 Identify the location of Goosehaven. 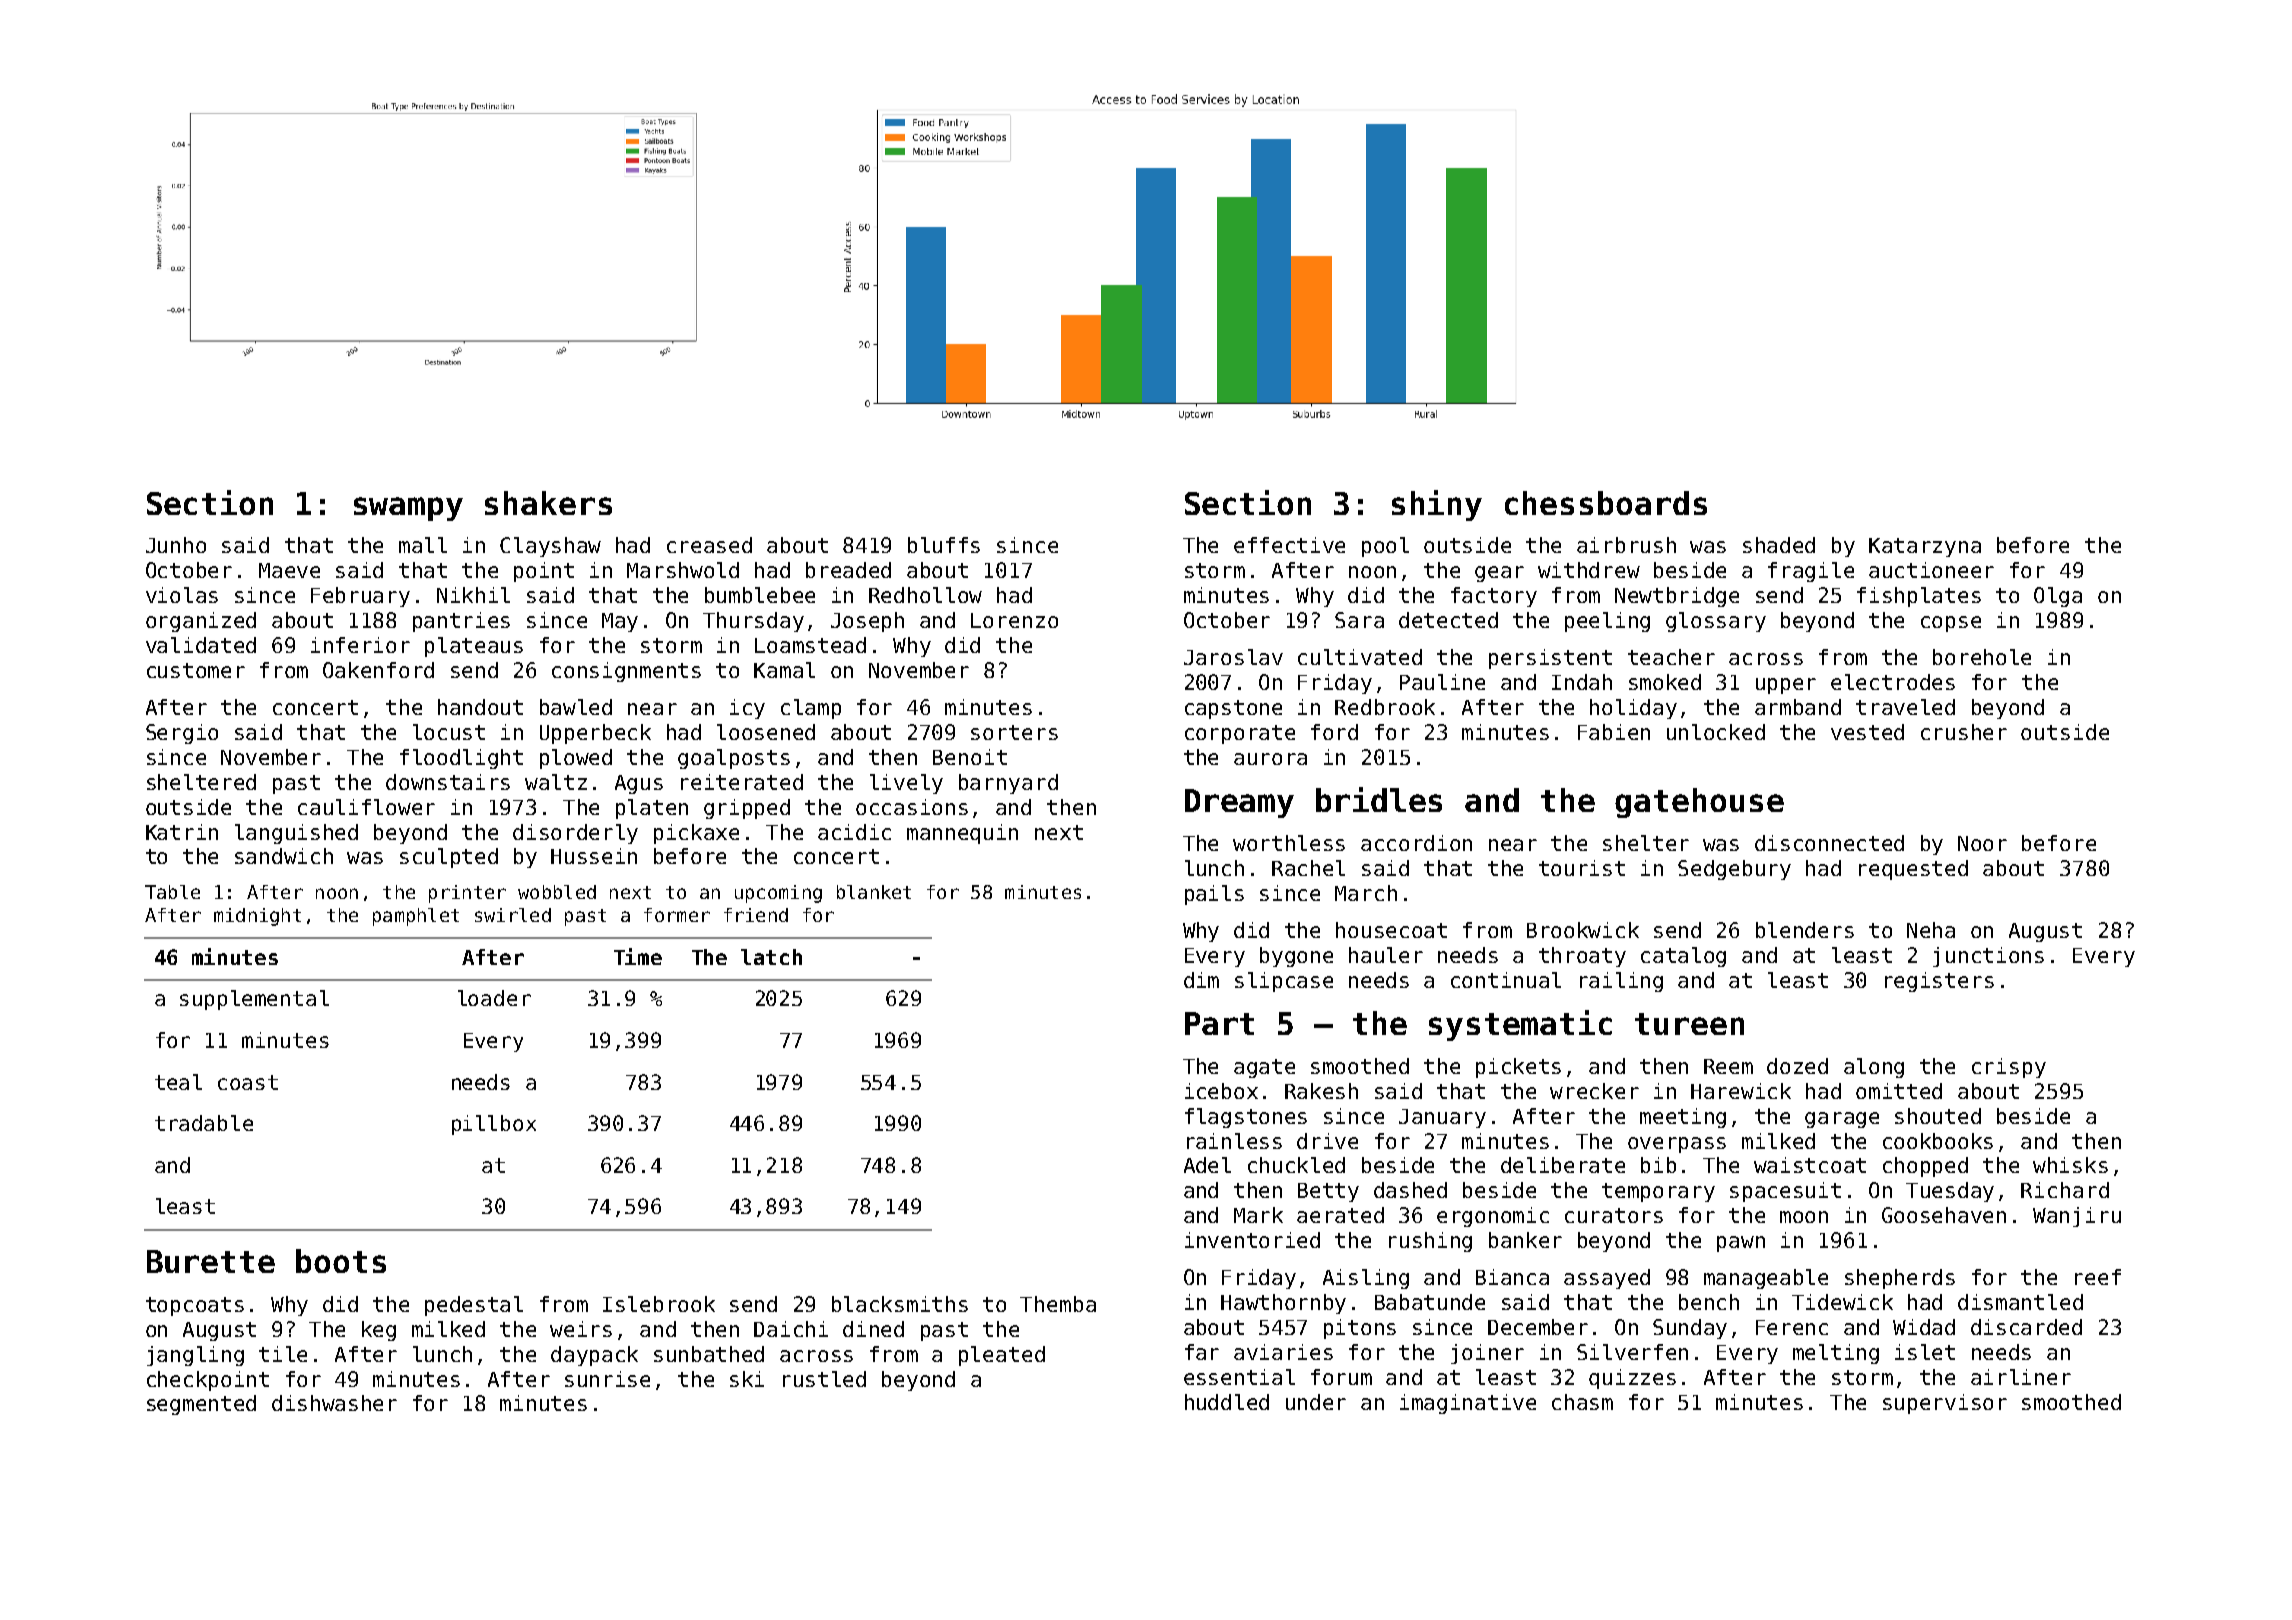
(1944, 1215).
